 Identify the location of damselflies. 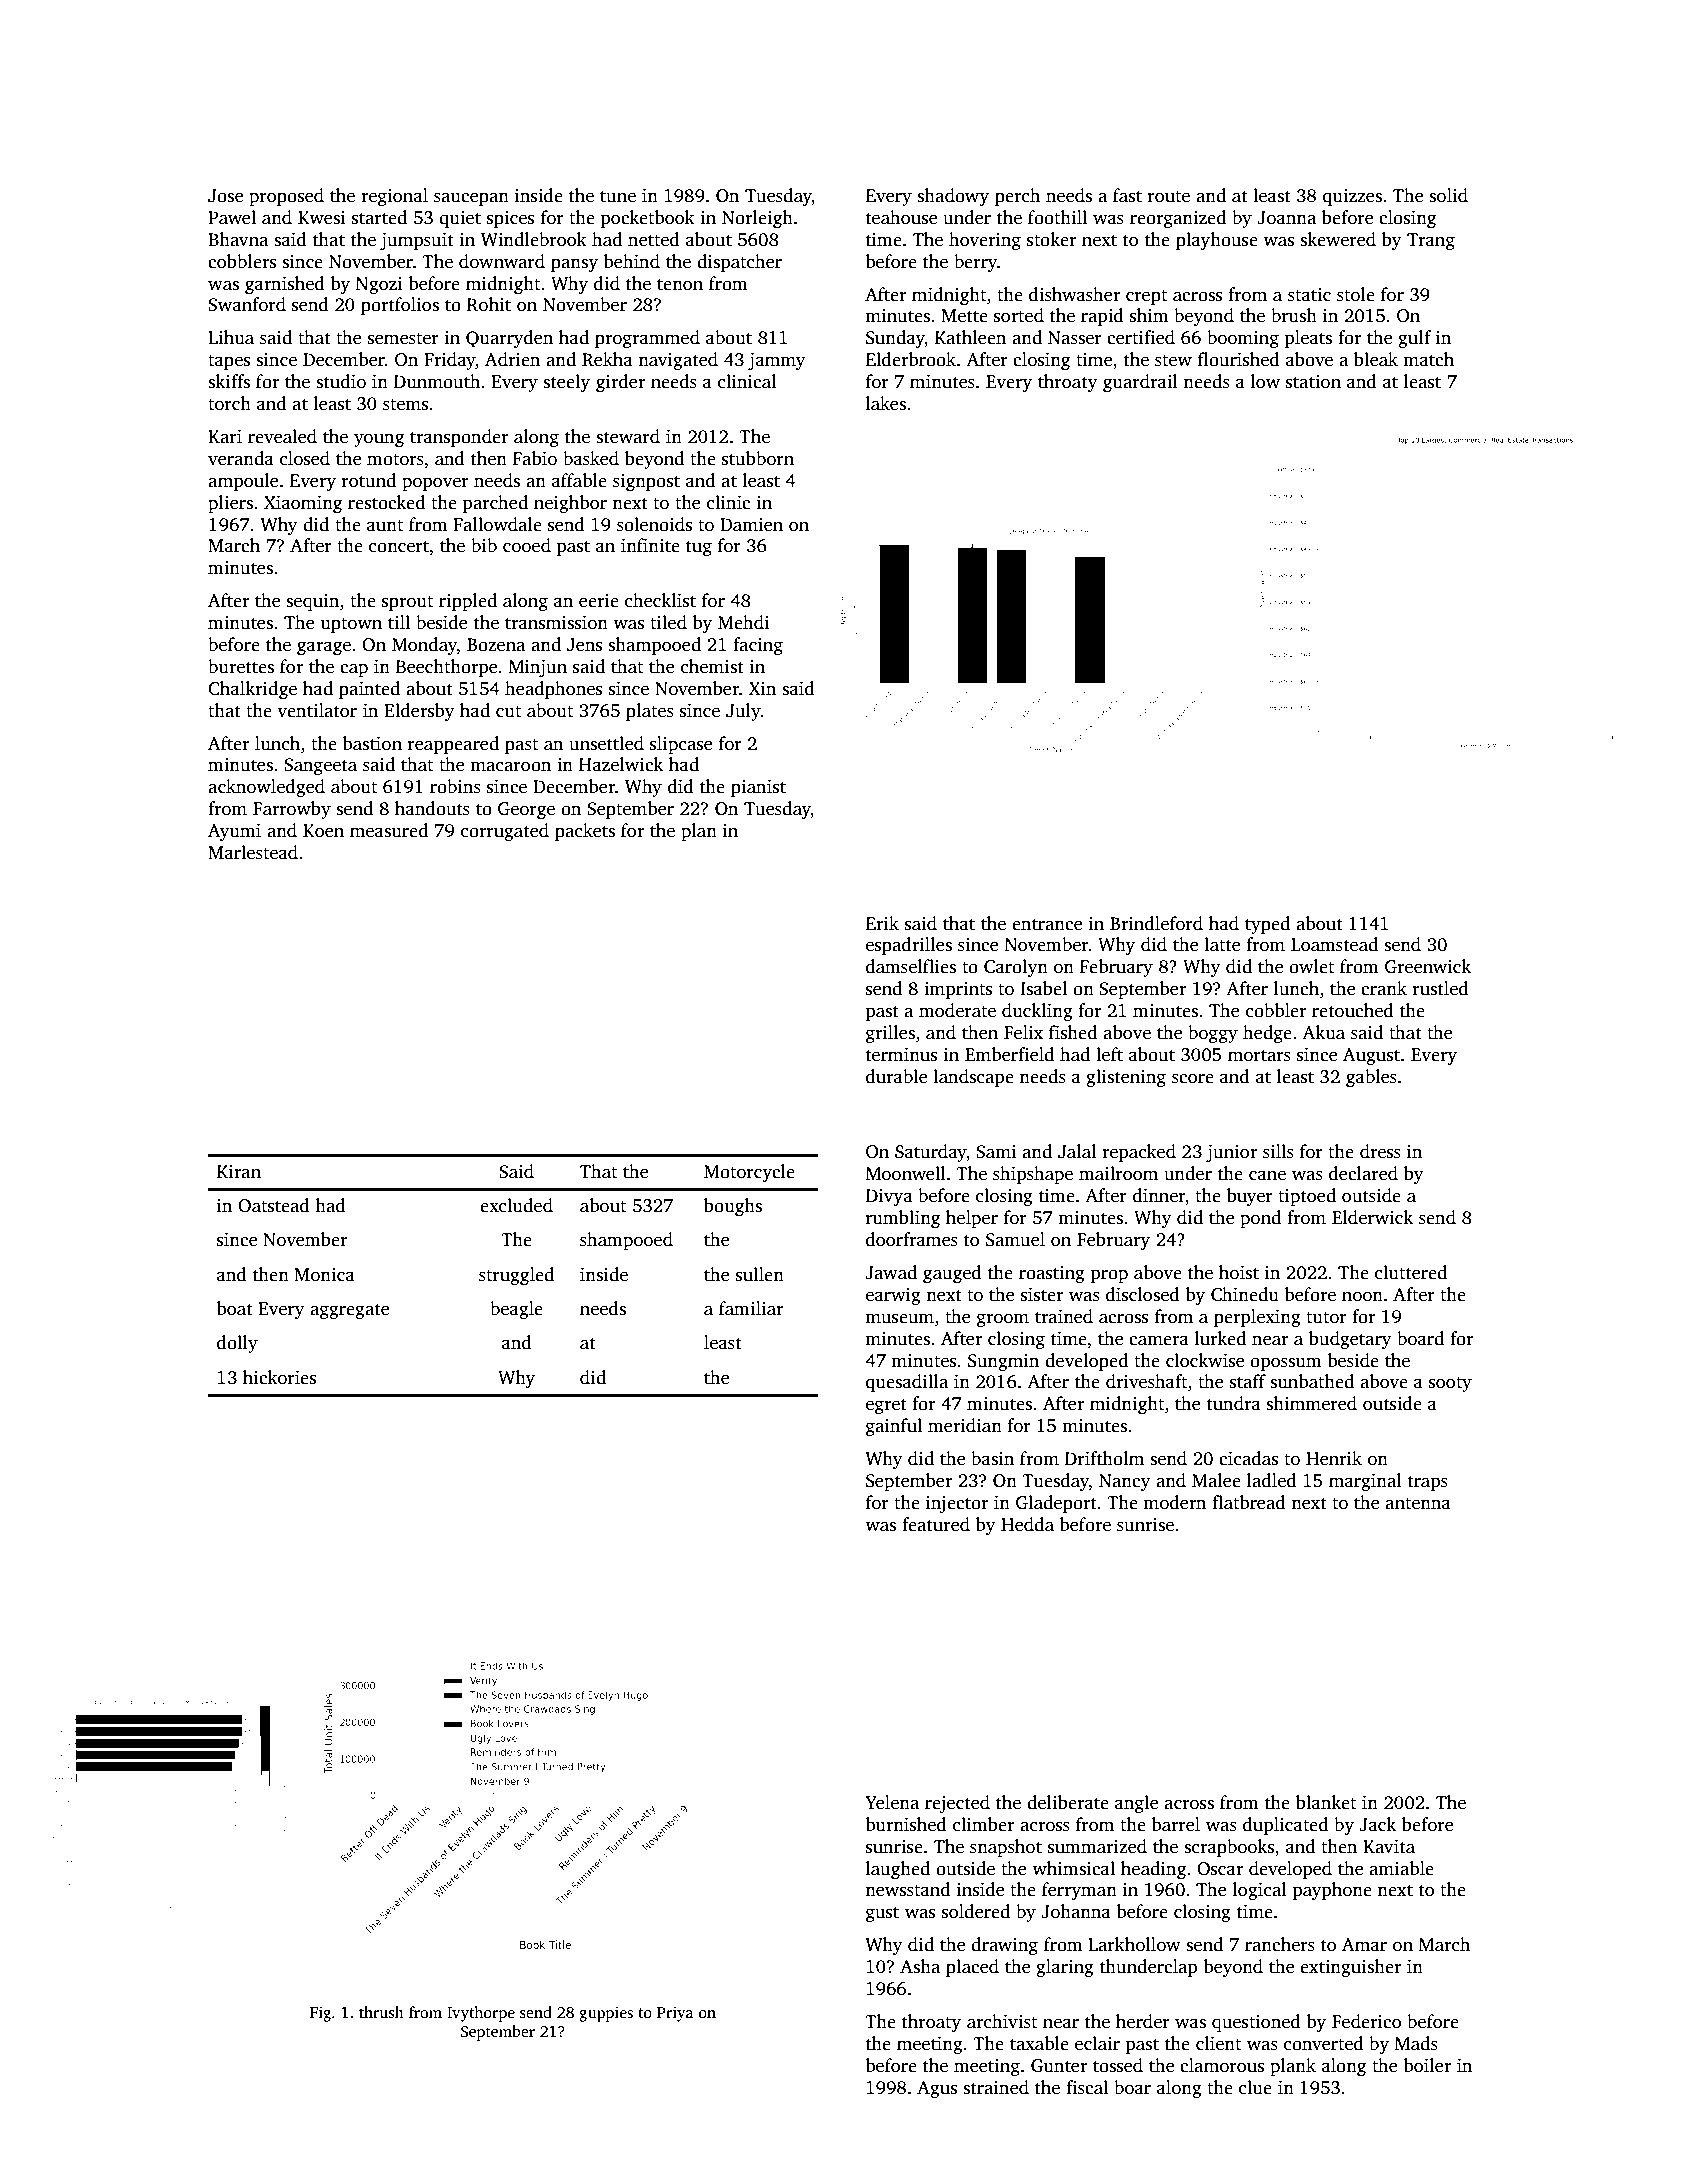
(911, 966).
